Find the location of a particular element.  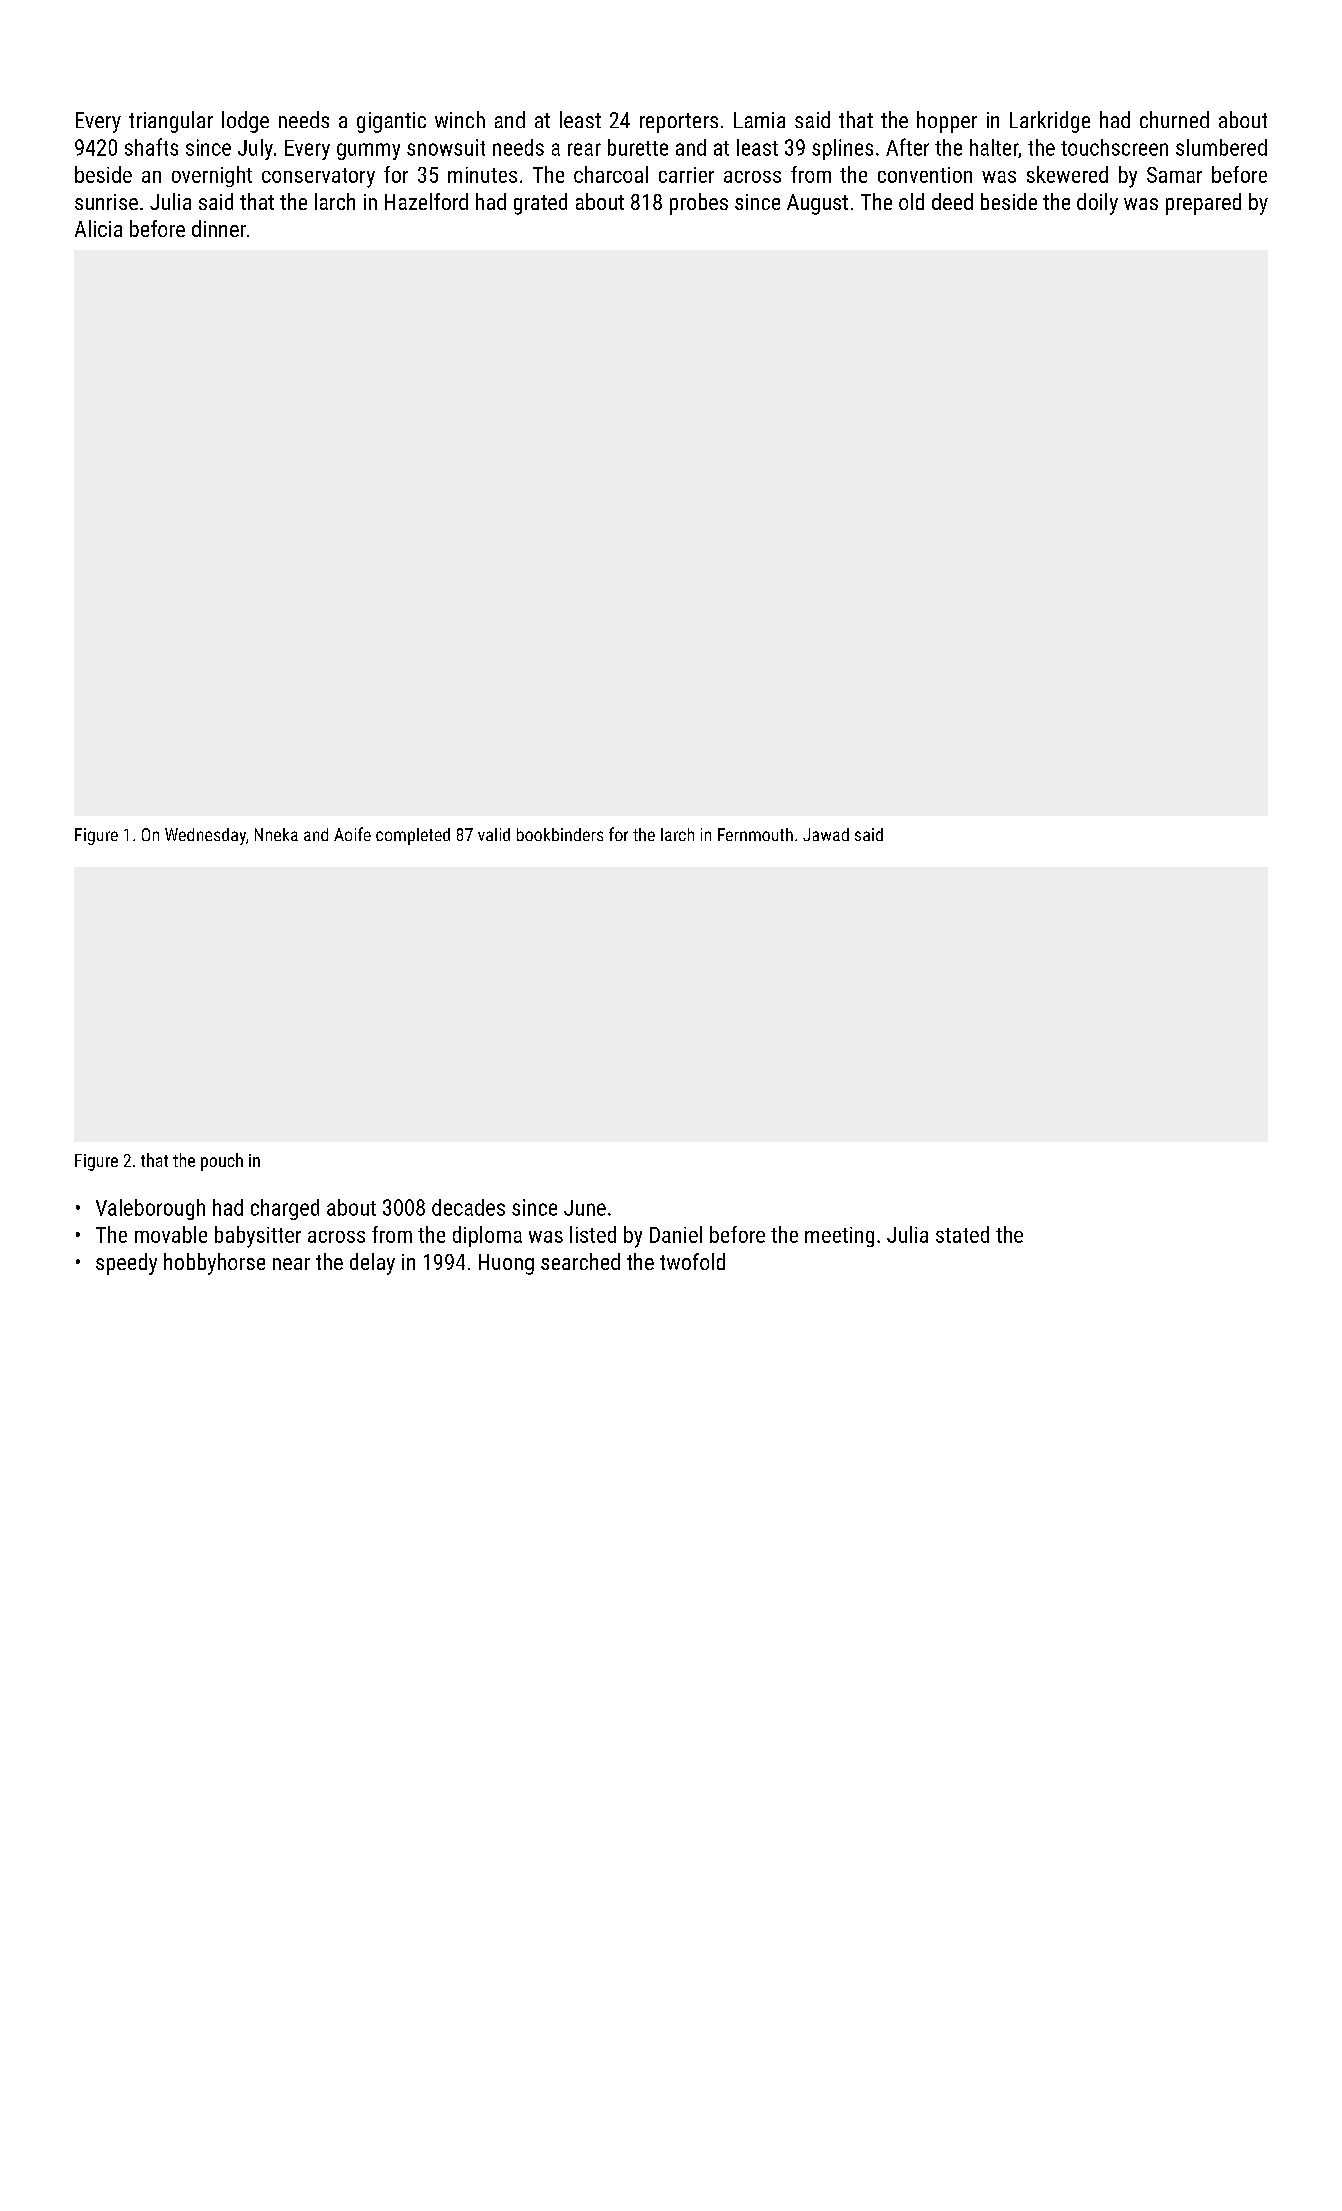

dinner is located at coordinates (219, 228).
